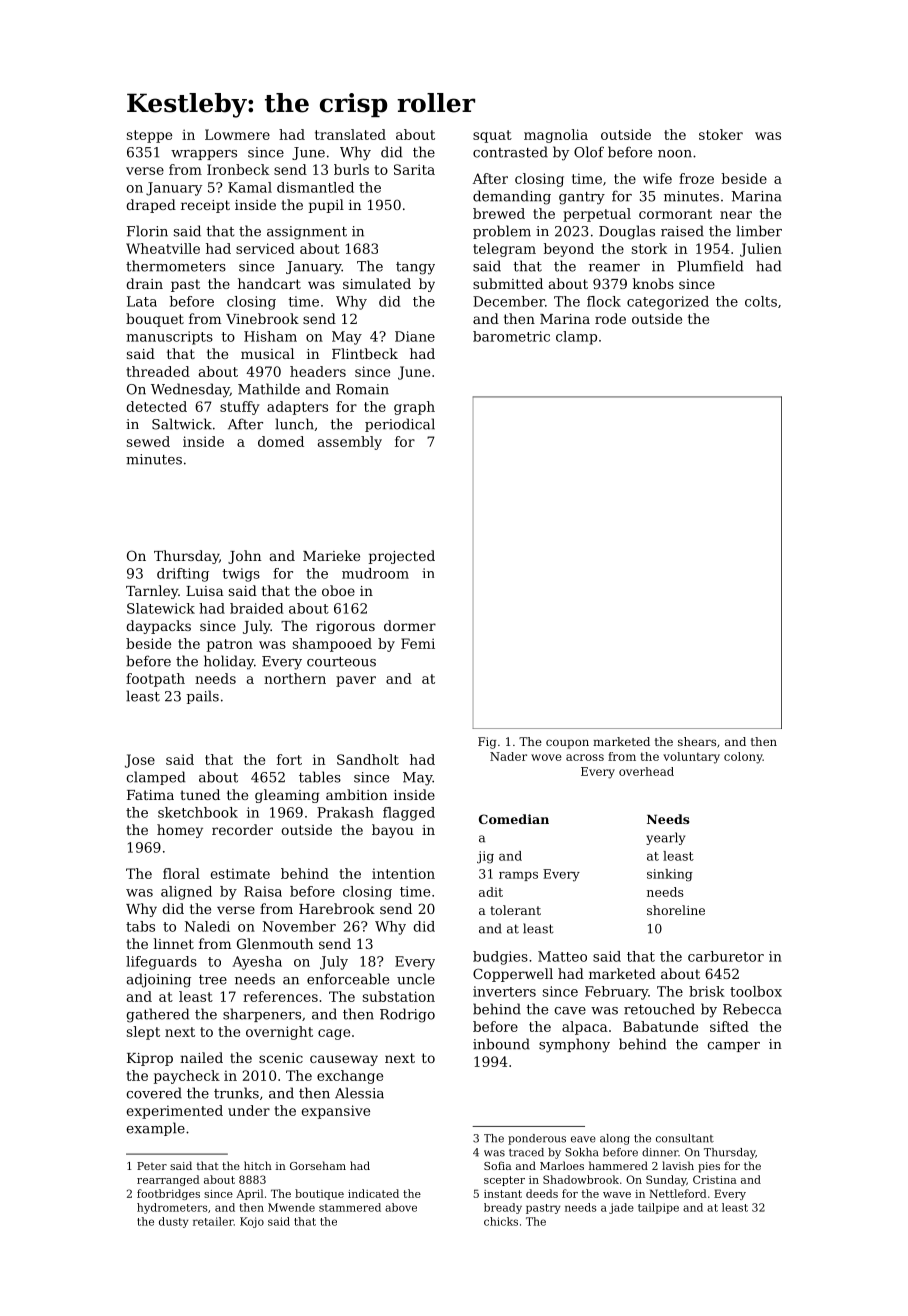 The height and width of the screenshot is (1316, 908). Describe the element at coordinates (697, 741) in the screenshot. I see `shears` at that location.
